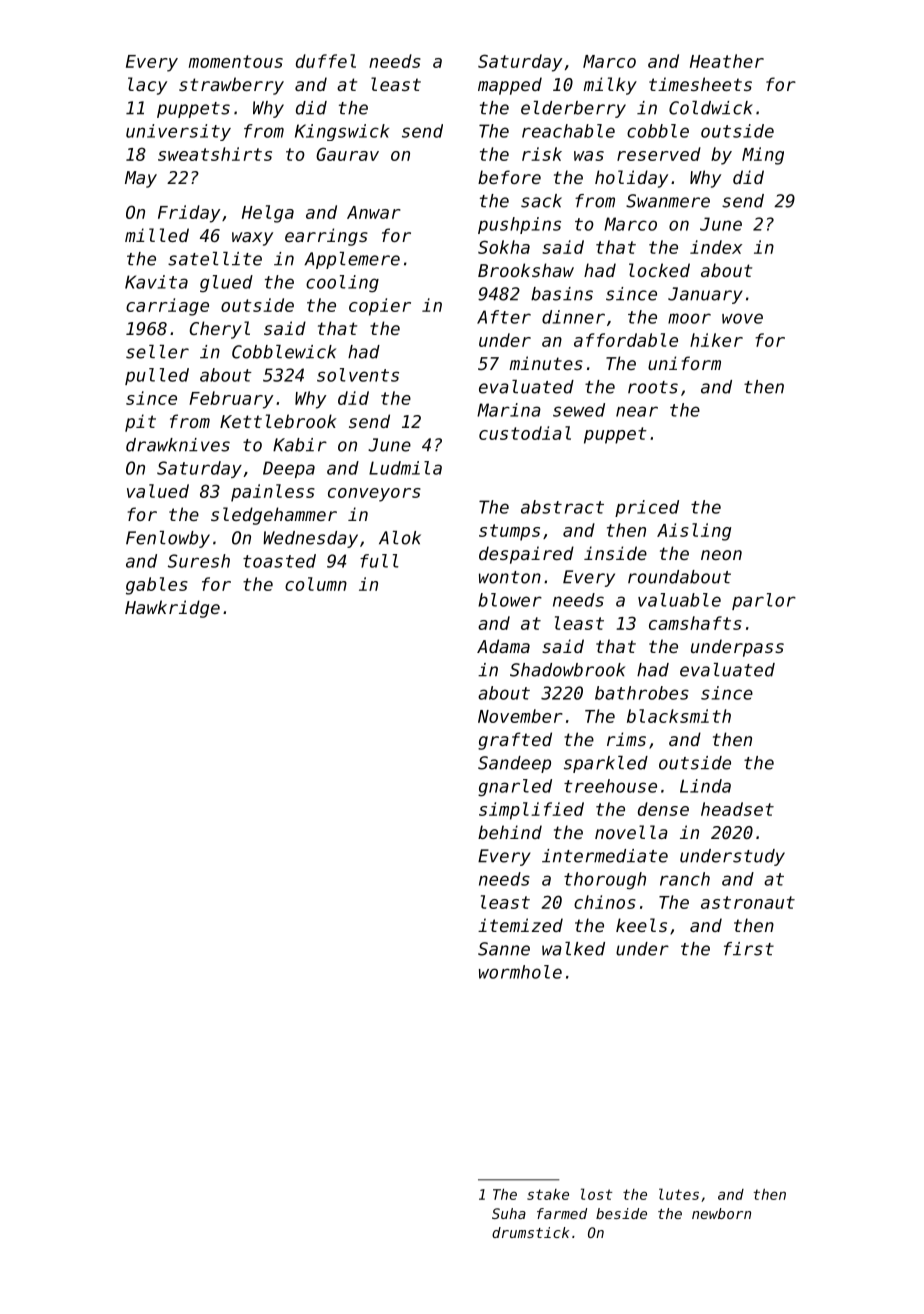 This document has height=1314, width=924. Describe the element at coordinates (694, 532) in the document. I see `Aisling` at that location.
